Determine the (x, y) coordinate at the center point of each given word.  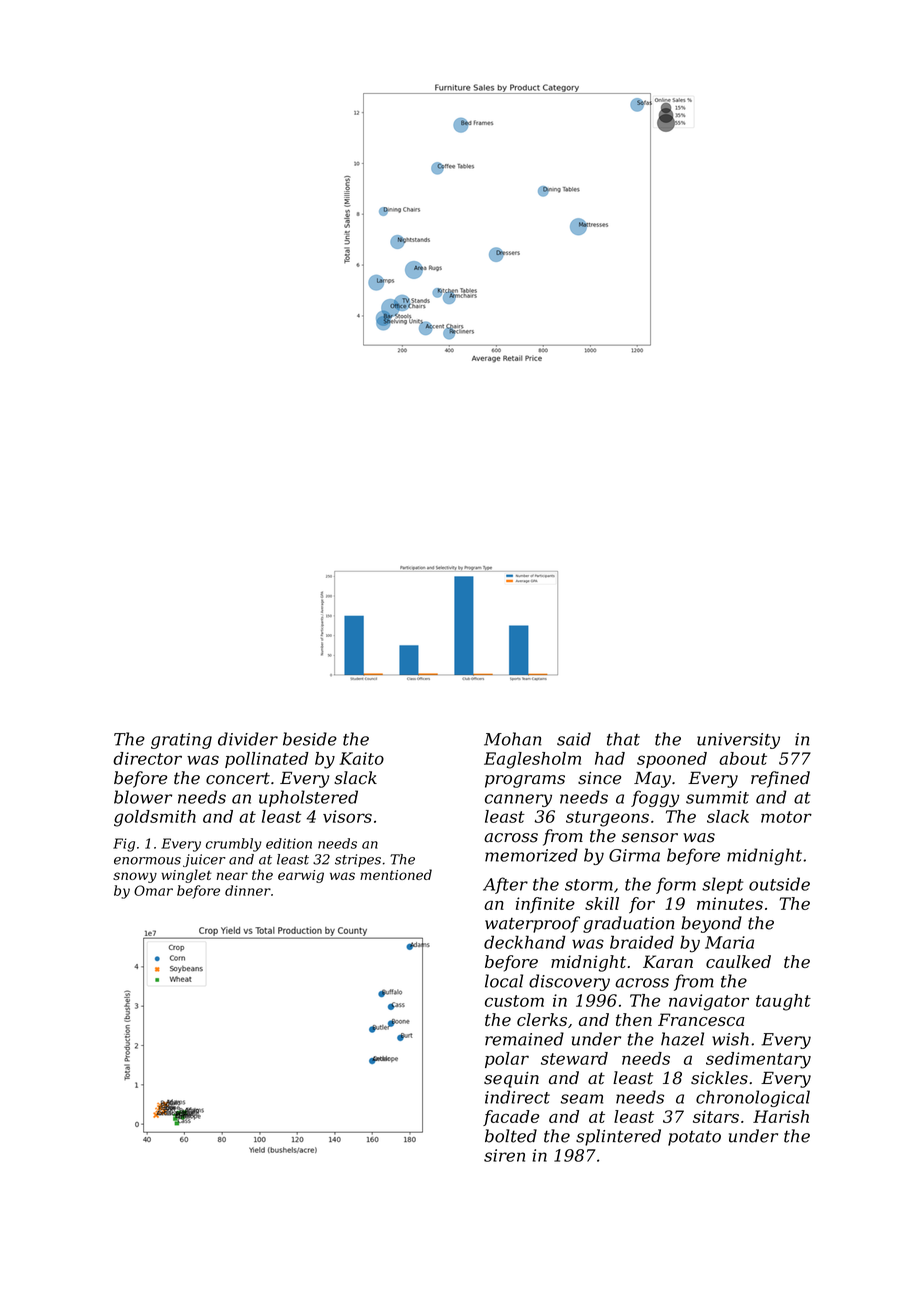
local (504, 981)
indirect (517, 1097)
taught (783, 1002)
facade (511, 1118)
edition (289, 843)
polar (507, 1060)
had (610, 758)
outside (779, 884)
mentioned (396, 874)
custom (514, 1001)
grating (181, 741)
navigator (709, 1002)
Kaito (361, 758)
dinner (248, 890)
